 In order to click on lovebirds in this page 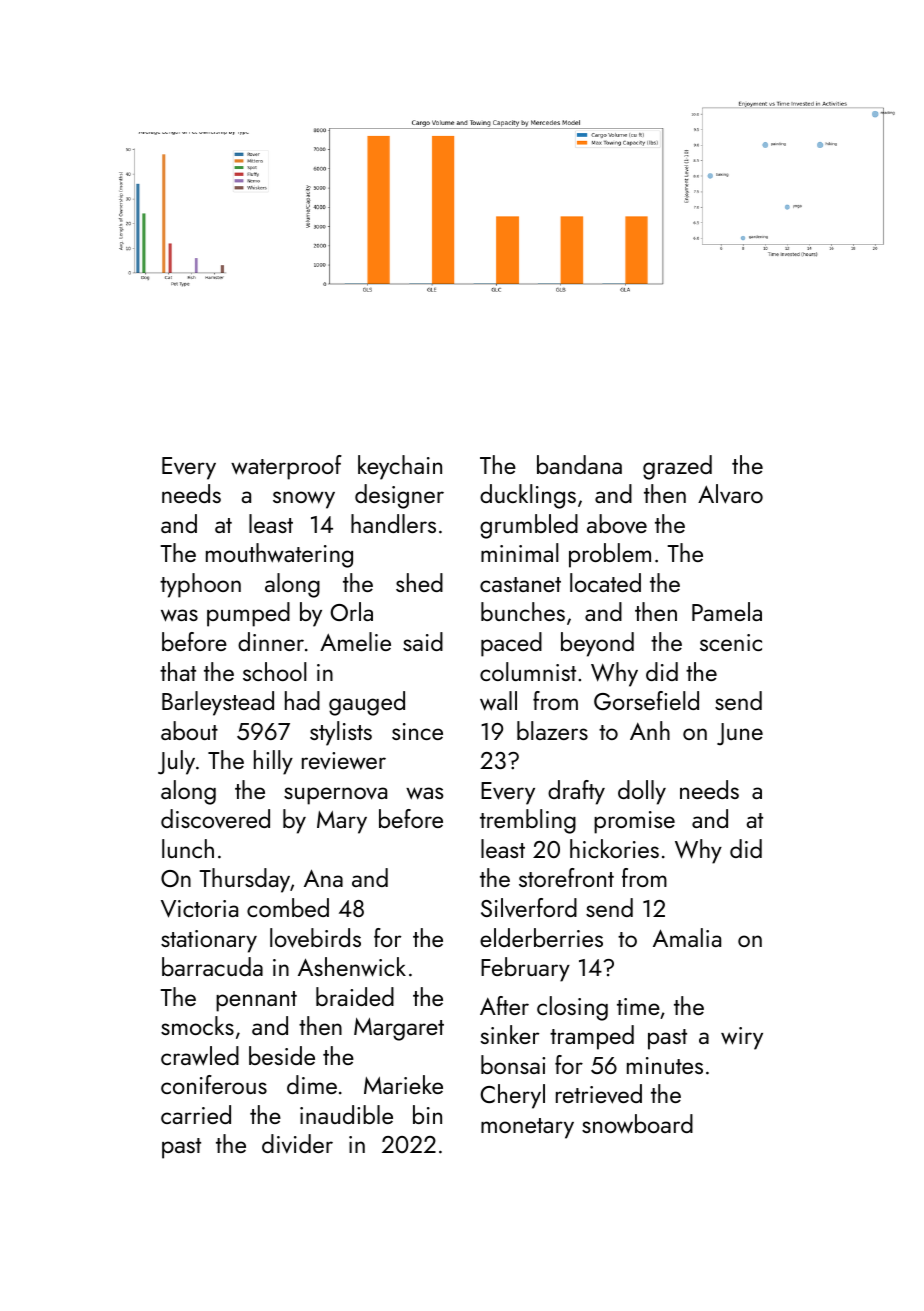, I will do `click(315, 938)`.
